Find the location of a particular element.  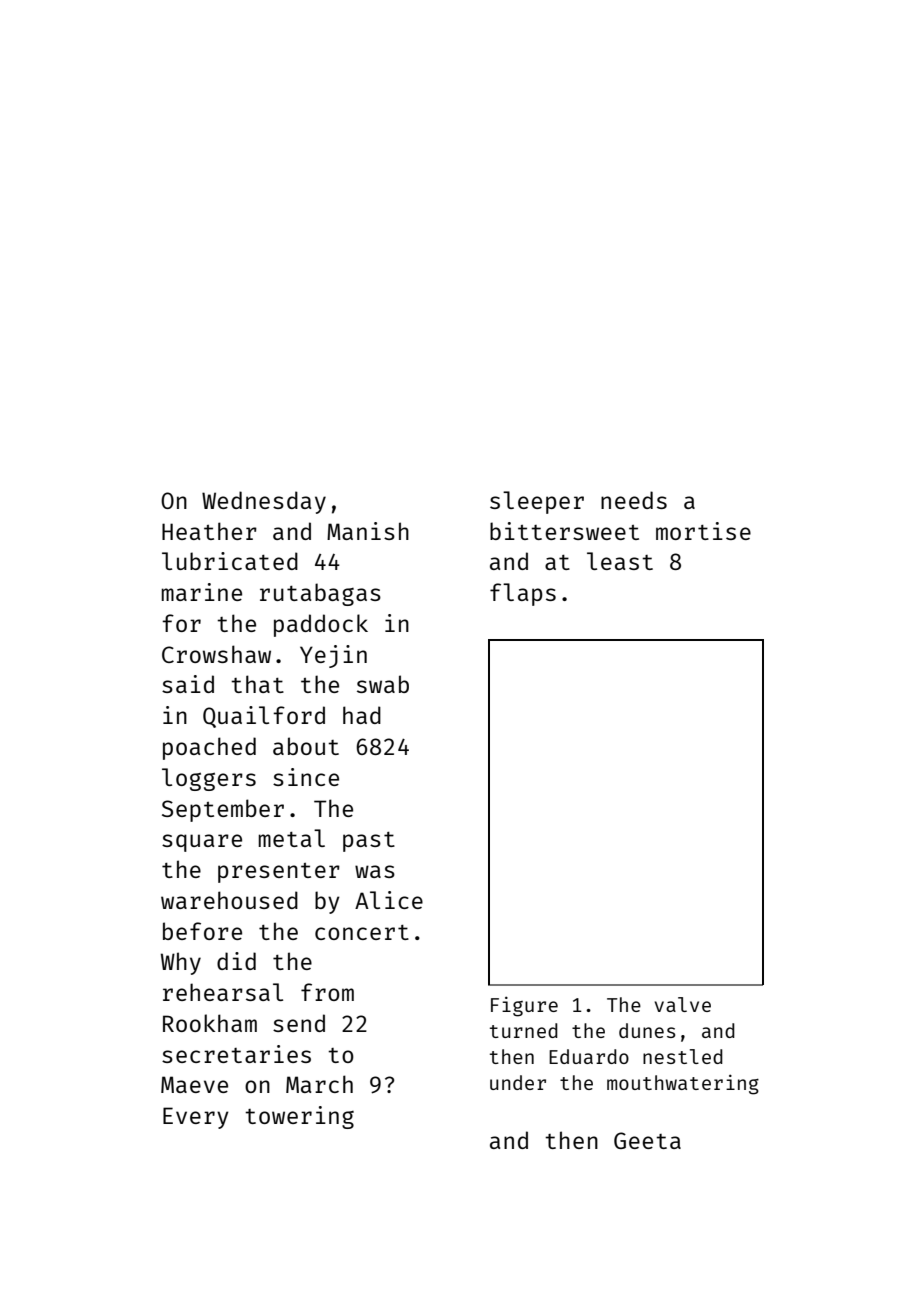

Every is located at coordinates (196, 1118).
